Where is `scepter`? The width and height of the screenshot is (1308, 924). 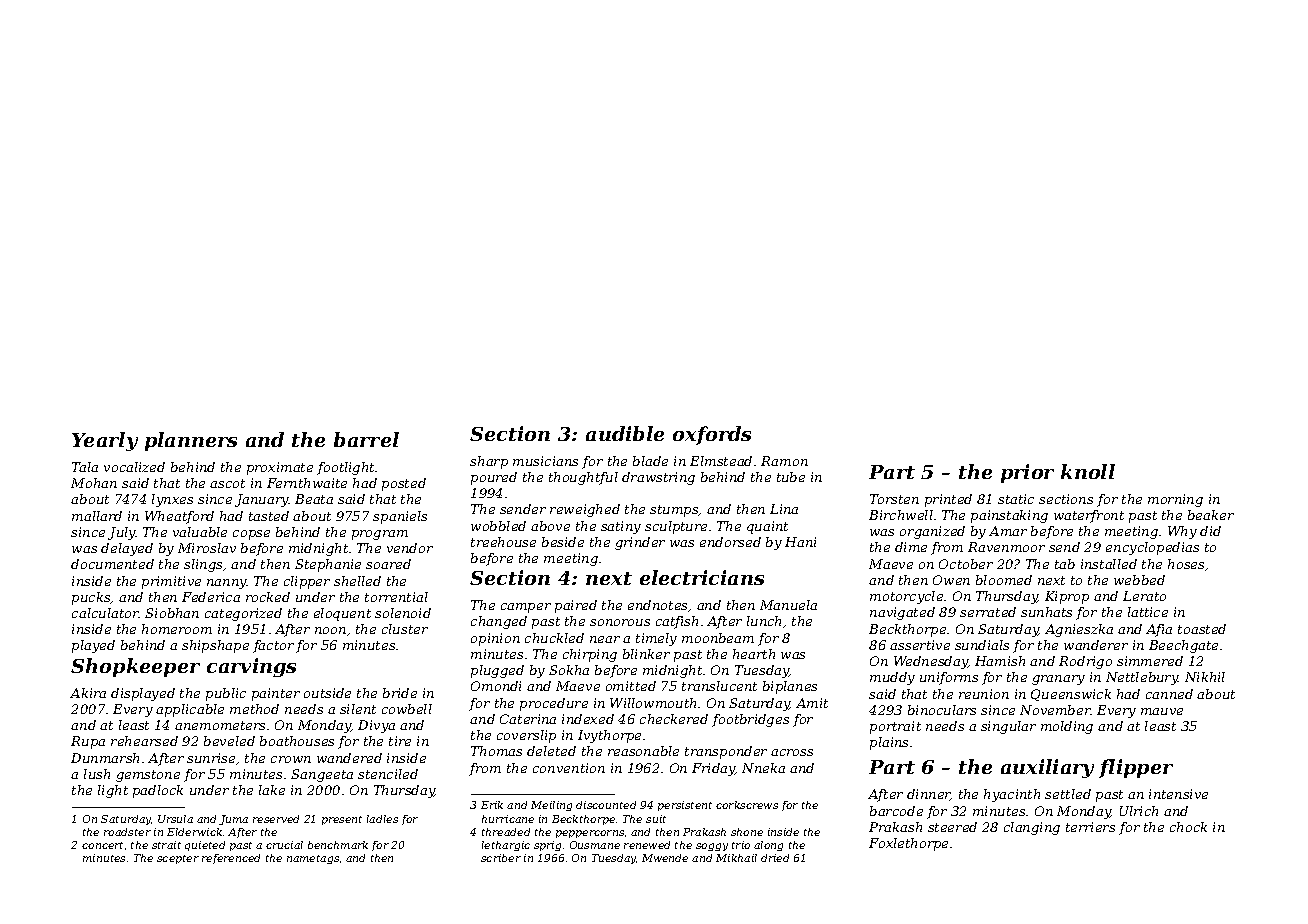
scepter is located at coordinates (178, 859).
